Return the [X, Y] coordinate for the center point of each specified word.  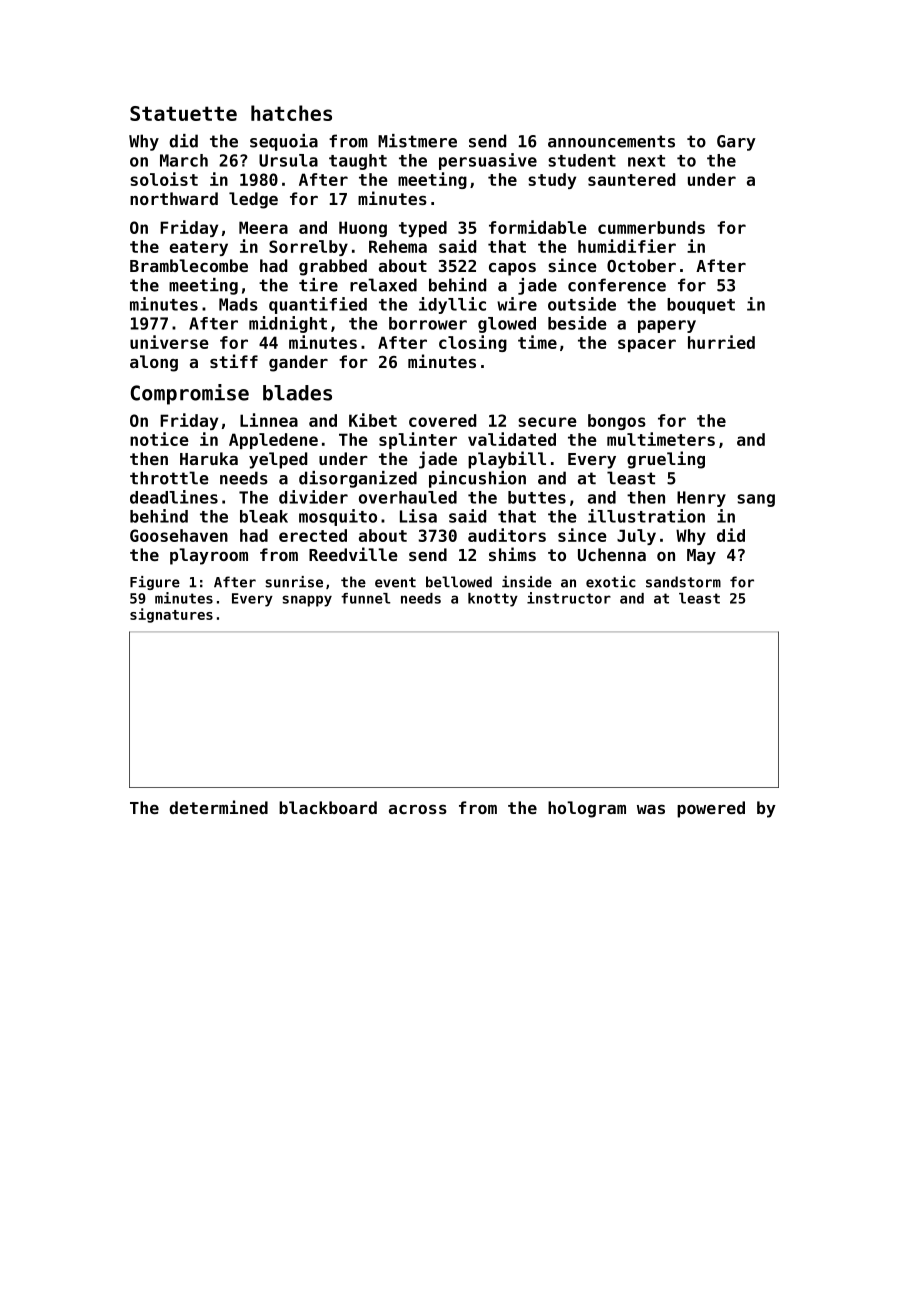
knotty [493, 600]
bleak [264, 516]
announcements [611, 141]
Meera [263, 227]
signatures [171, 615]
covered [442, 420]
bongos [617, 422]
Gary [736, 143]
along [154, 363]
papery [667, 326]
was [651, 809]
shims [512, 554]
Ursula [288, 160]
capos [512, 269]
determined [218, 807]
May [701, 557]
